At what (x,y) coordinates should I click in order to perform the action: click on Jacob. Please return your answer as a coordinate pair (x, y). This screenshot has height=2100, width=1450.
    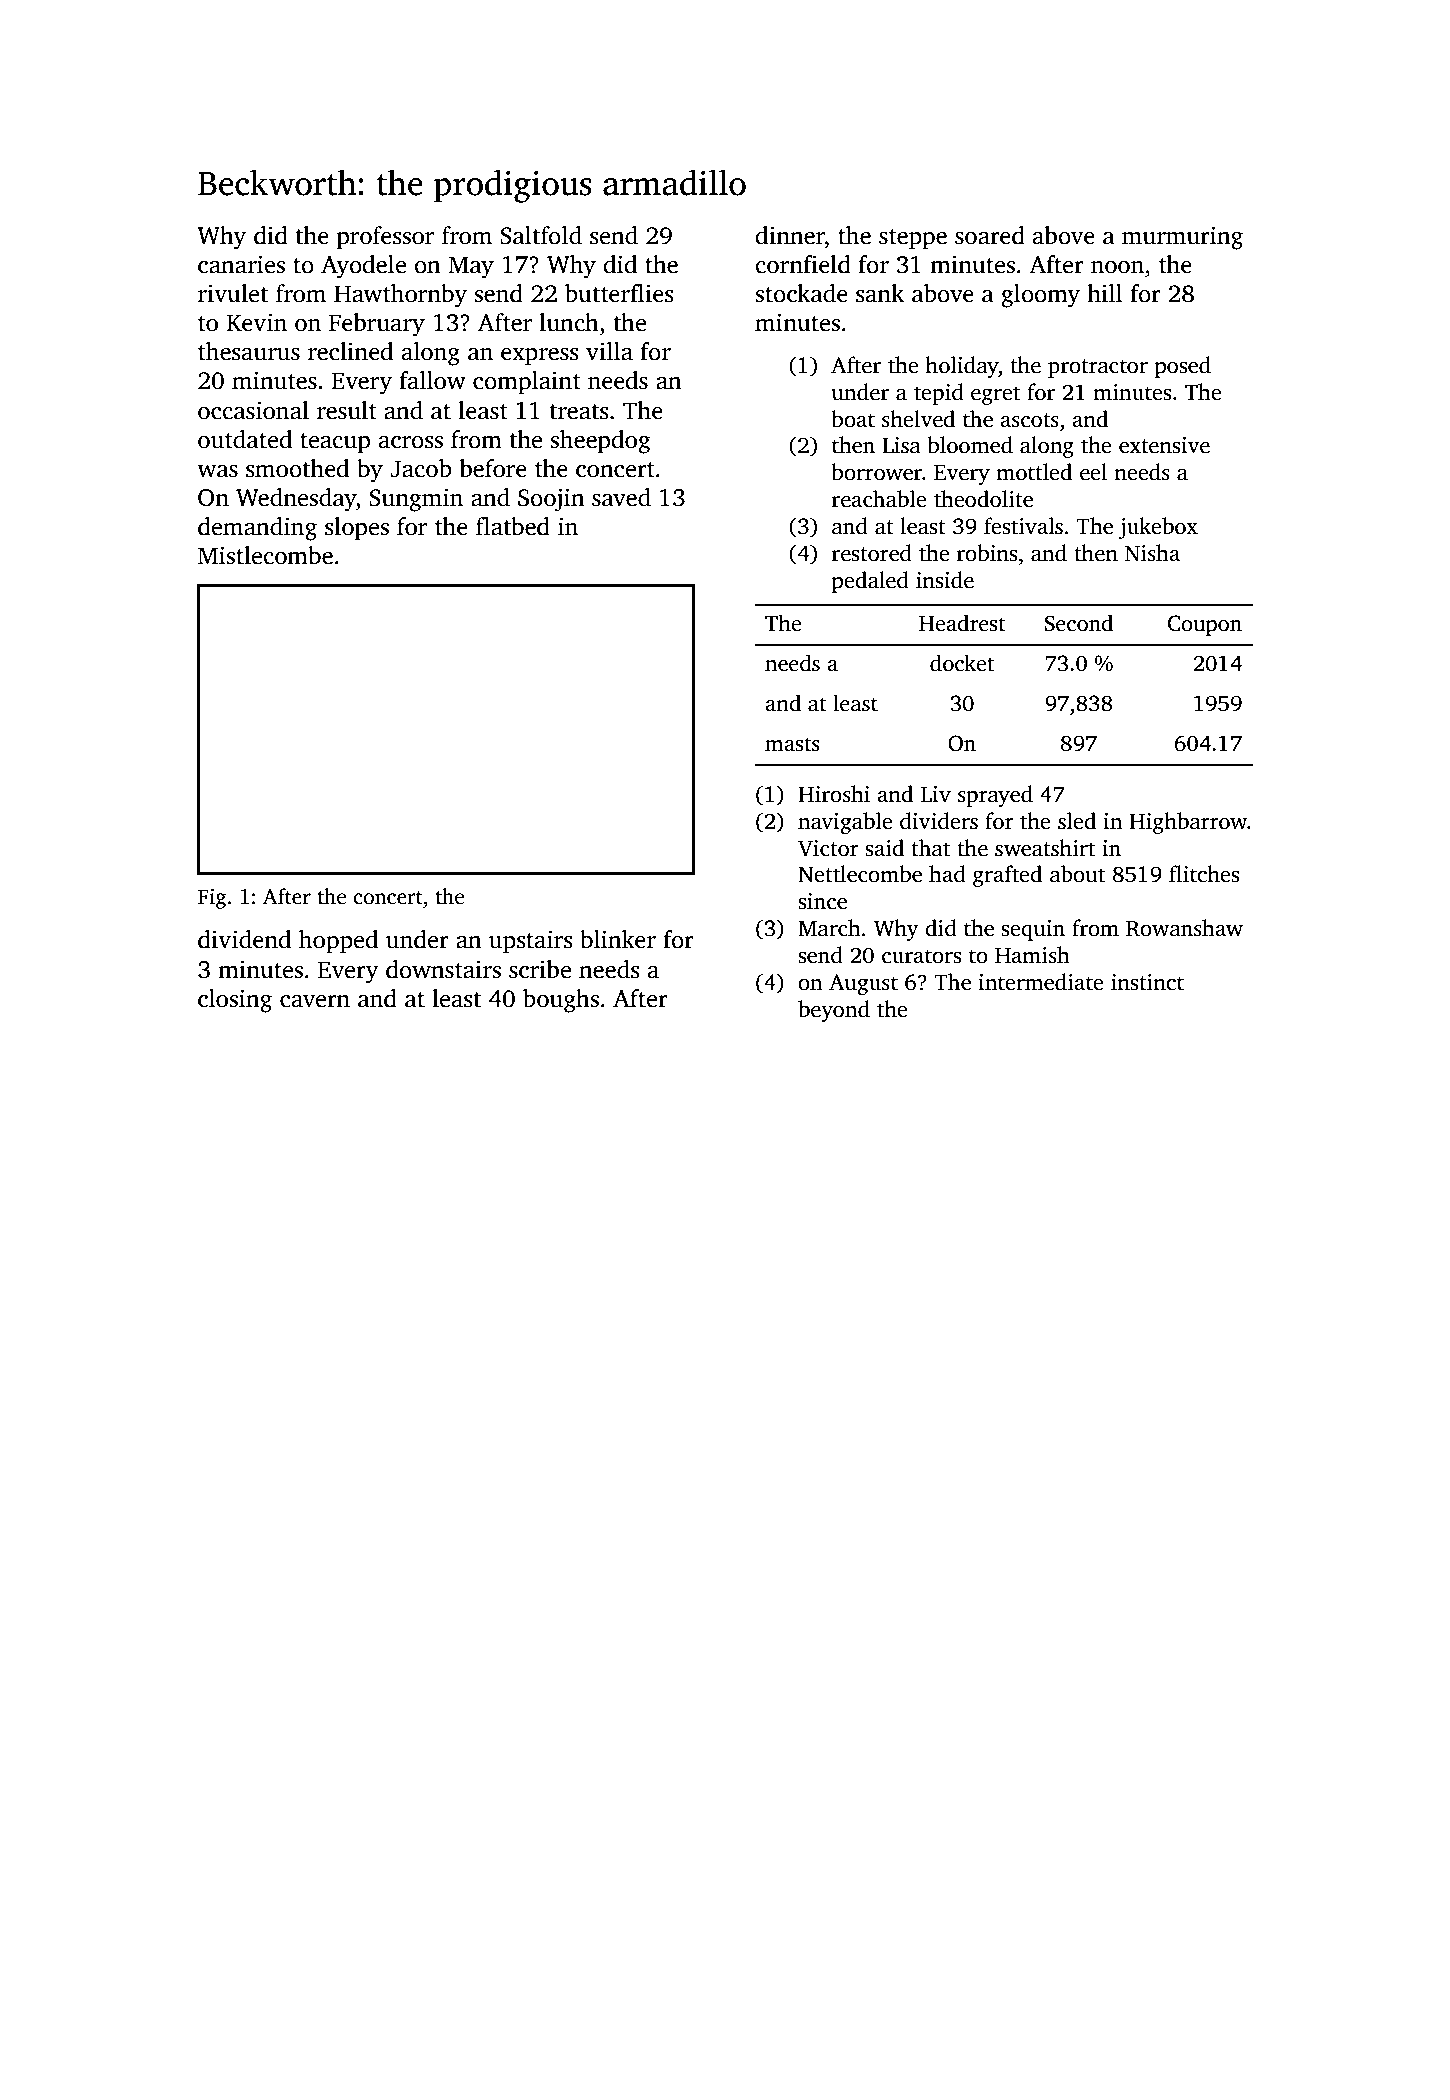
    Looking at the image, I should click on (421, 468).
